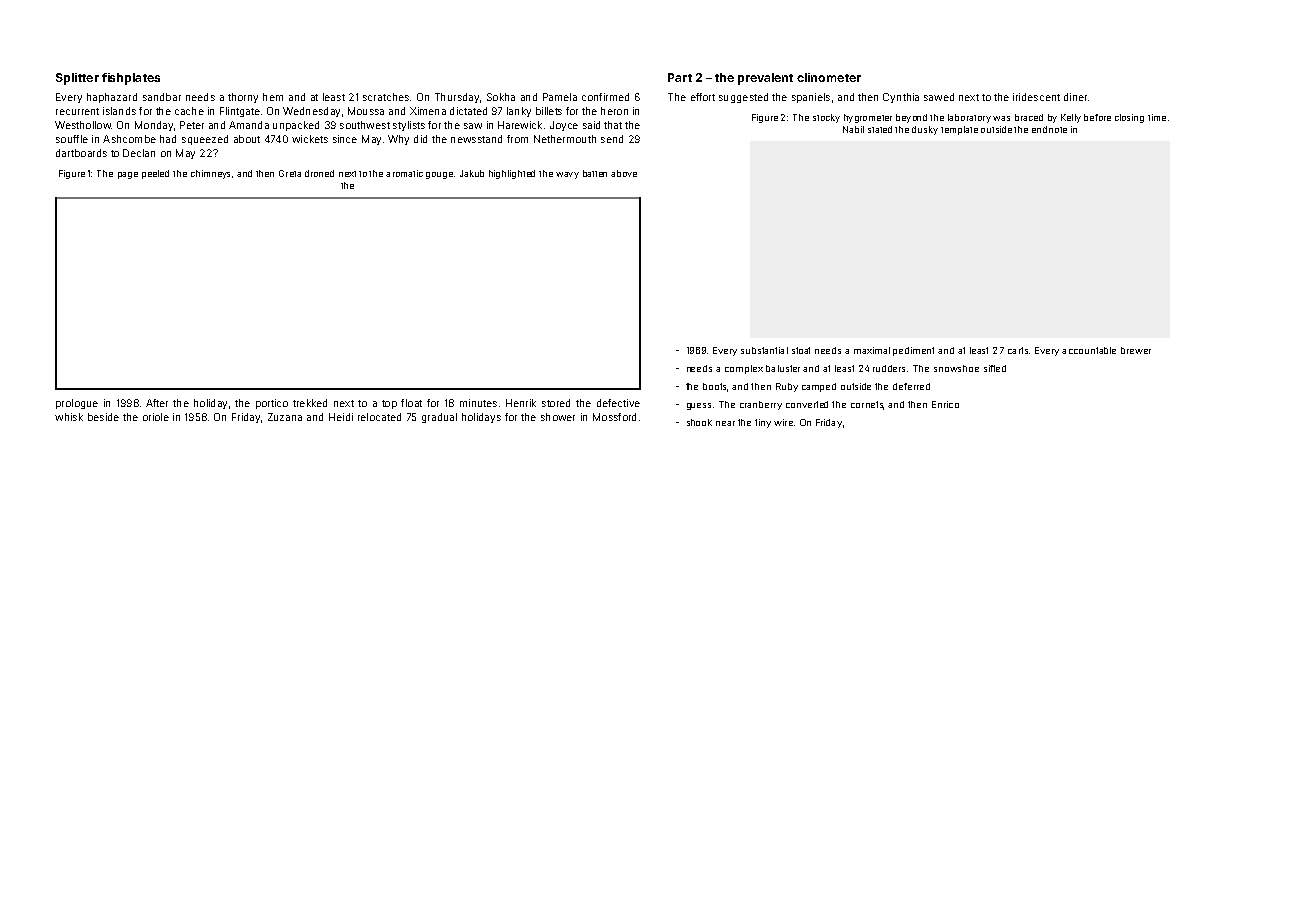 Image resolution: width=1308 pixels, height=924 pixels. What do you see at coordinates (680, 77) in the screenshot?
I see `Part` at bounding box center [680, 77].
